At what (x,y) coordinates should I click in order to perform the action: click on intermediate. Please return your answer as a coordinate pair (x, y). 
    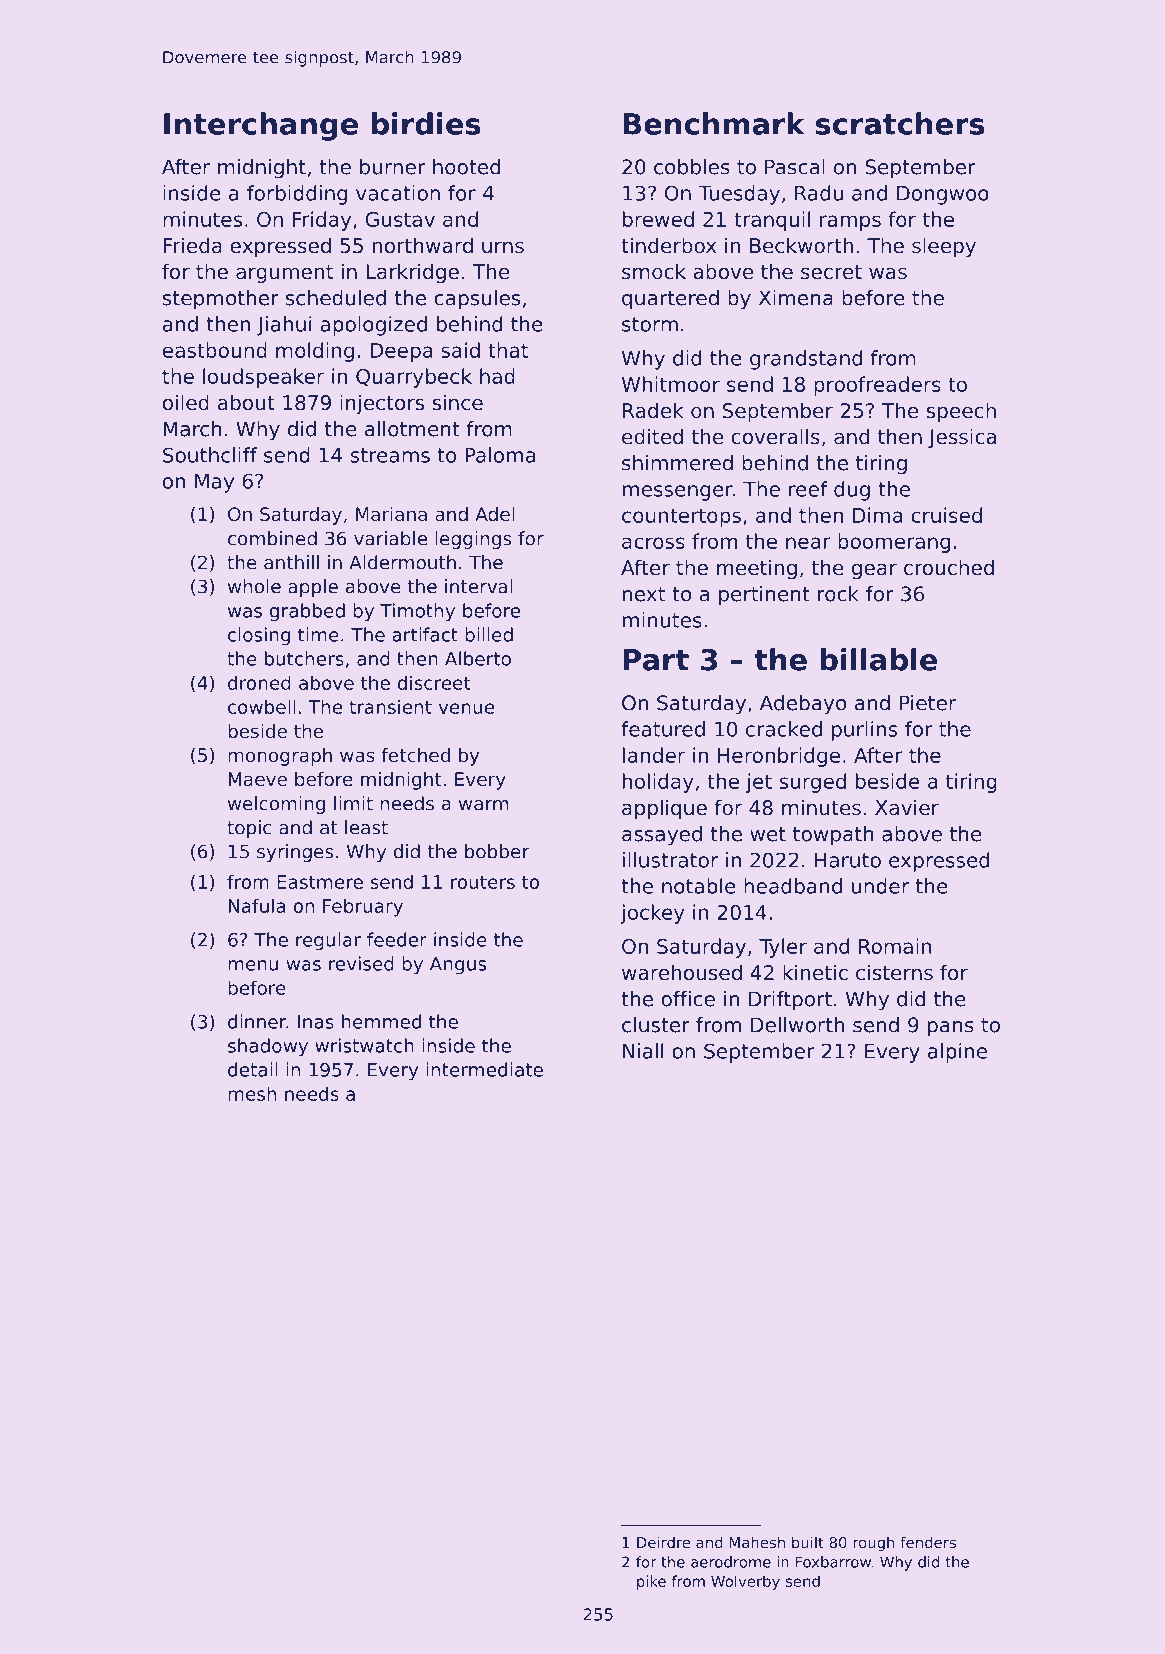
    Looking at the image, I should click on (484, 1069).
